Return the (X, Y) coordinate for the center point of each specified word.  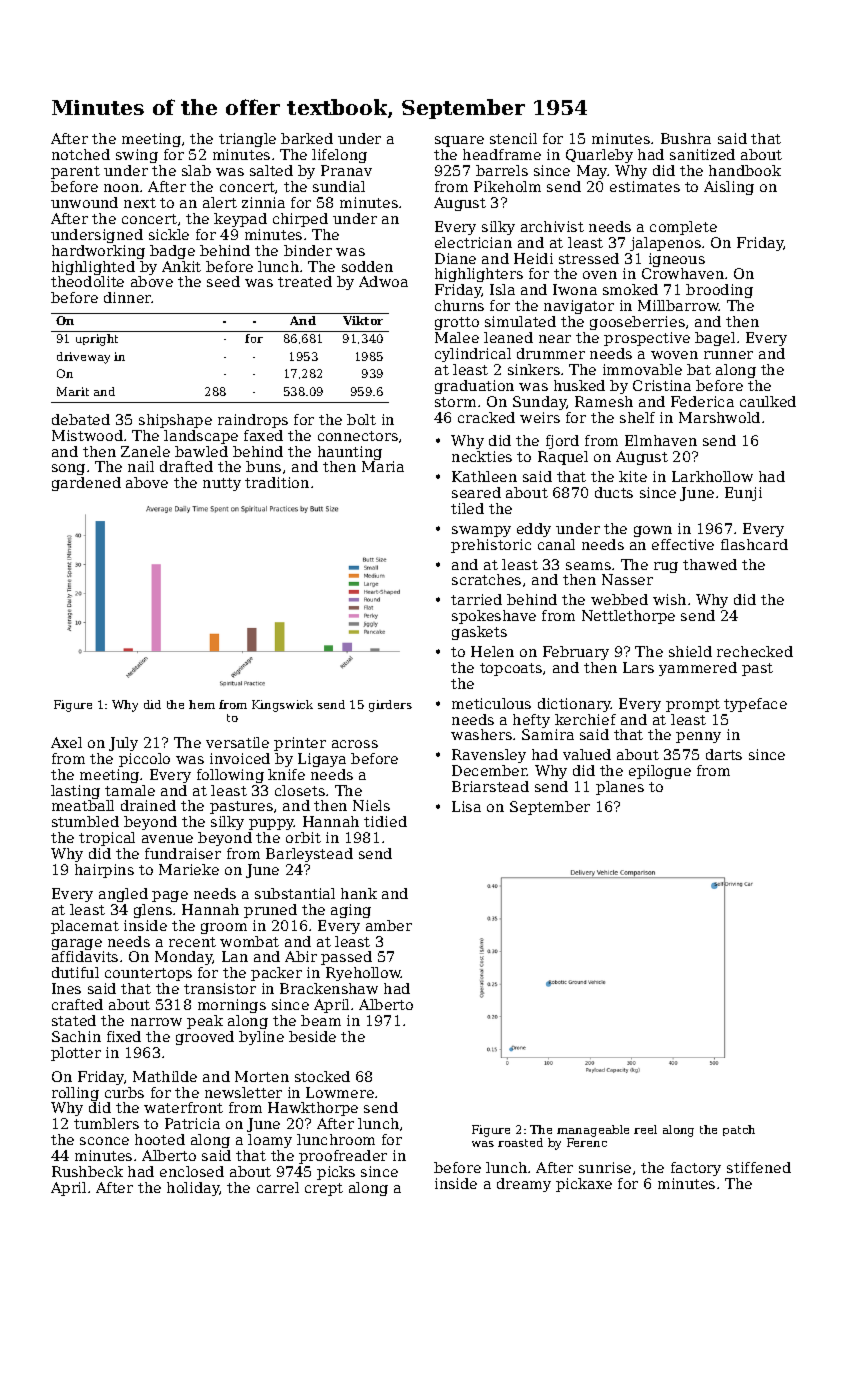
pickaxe (584, 1185)
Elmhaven (661, 440)
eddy (534, 530)
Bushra (686, 138)
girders (390, 706)
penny (698, 737)
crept (324, 1189)
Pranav (346, 170)
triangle (247, 140)
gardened (86, 484)
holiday (193, 1189)
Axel (66, 742)
